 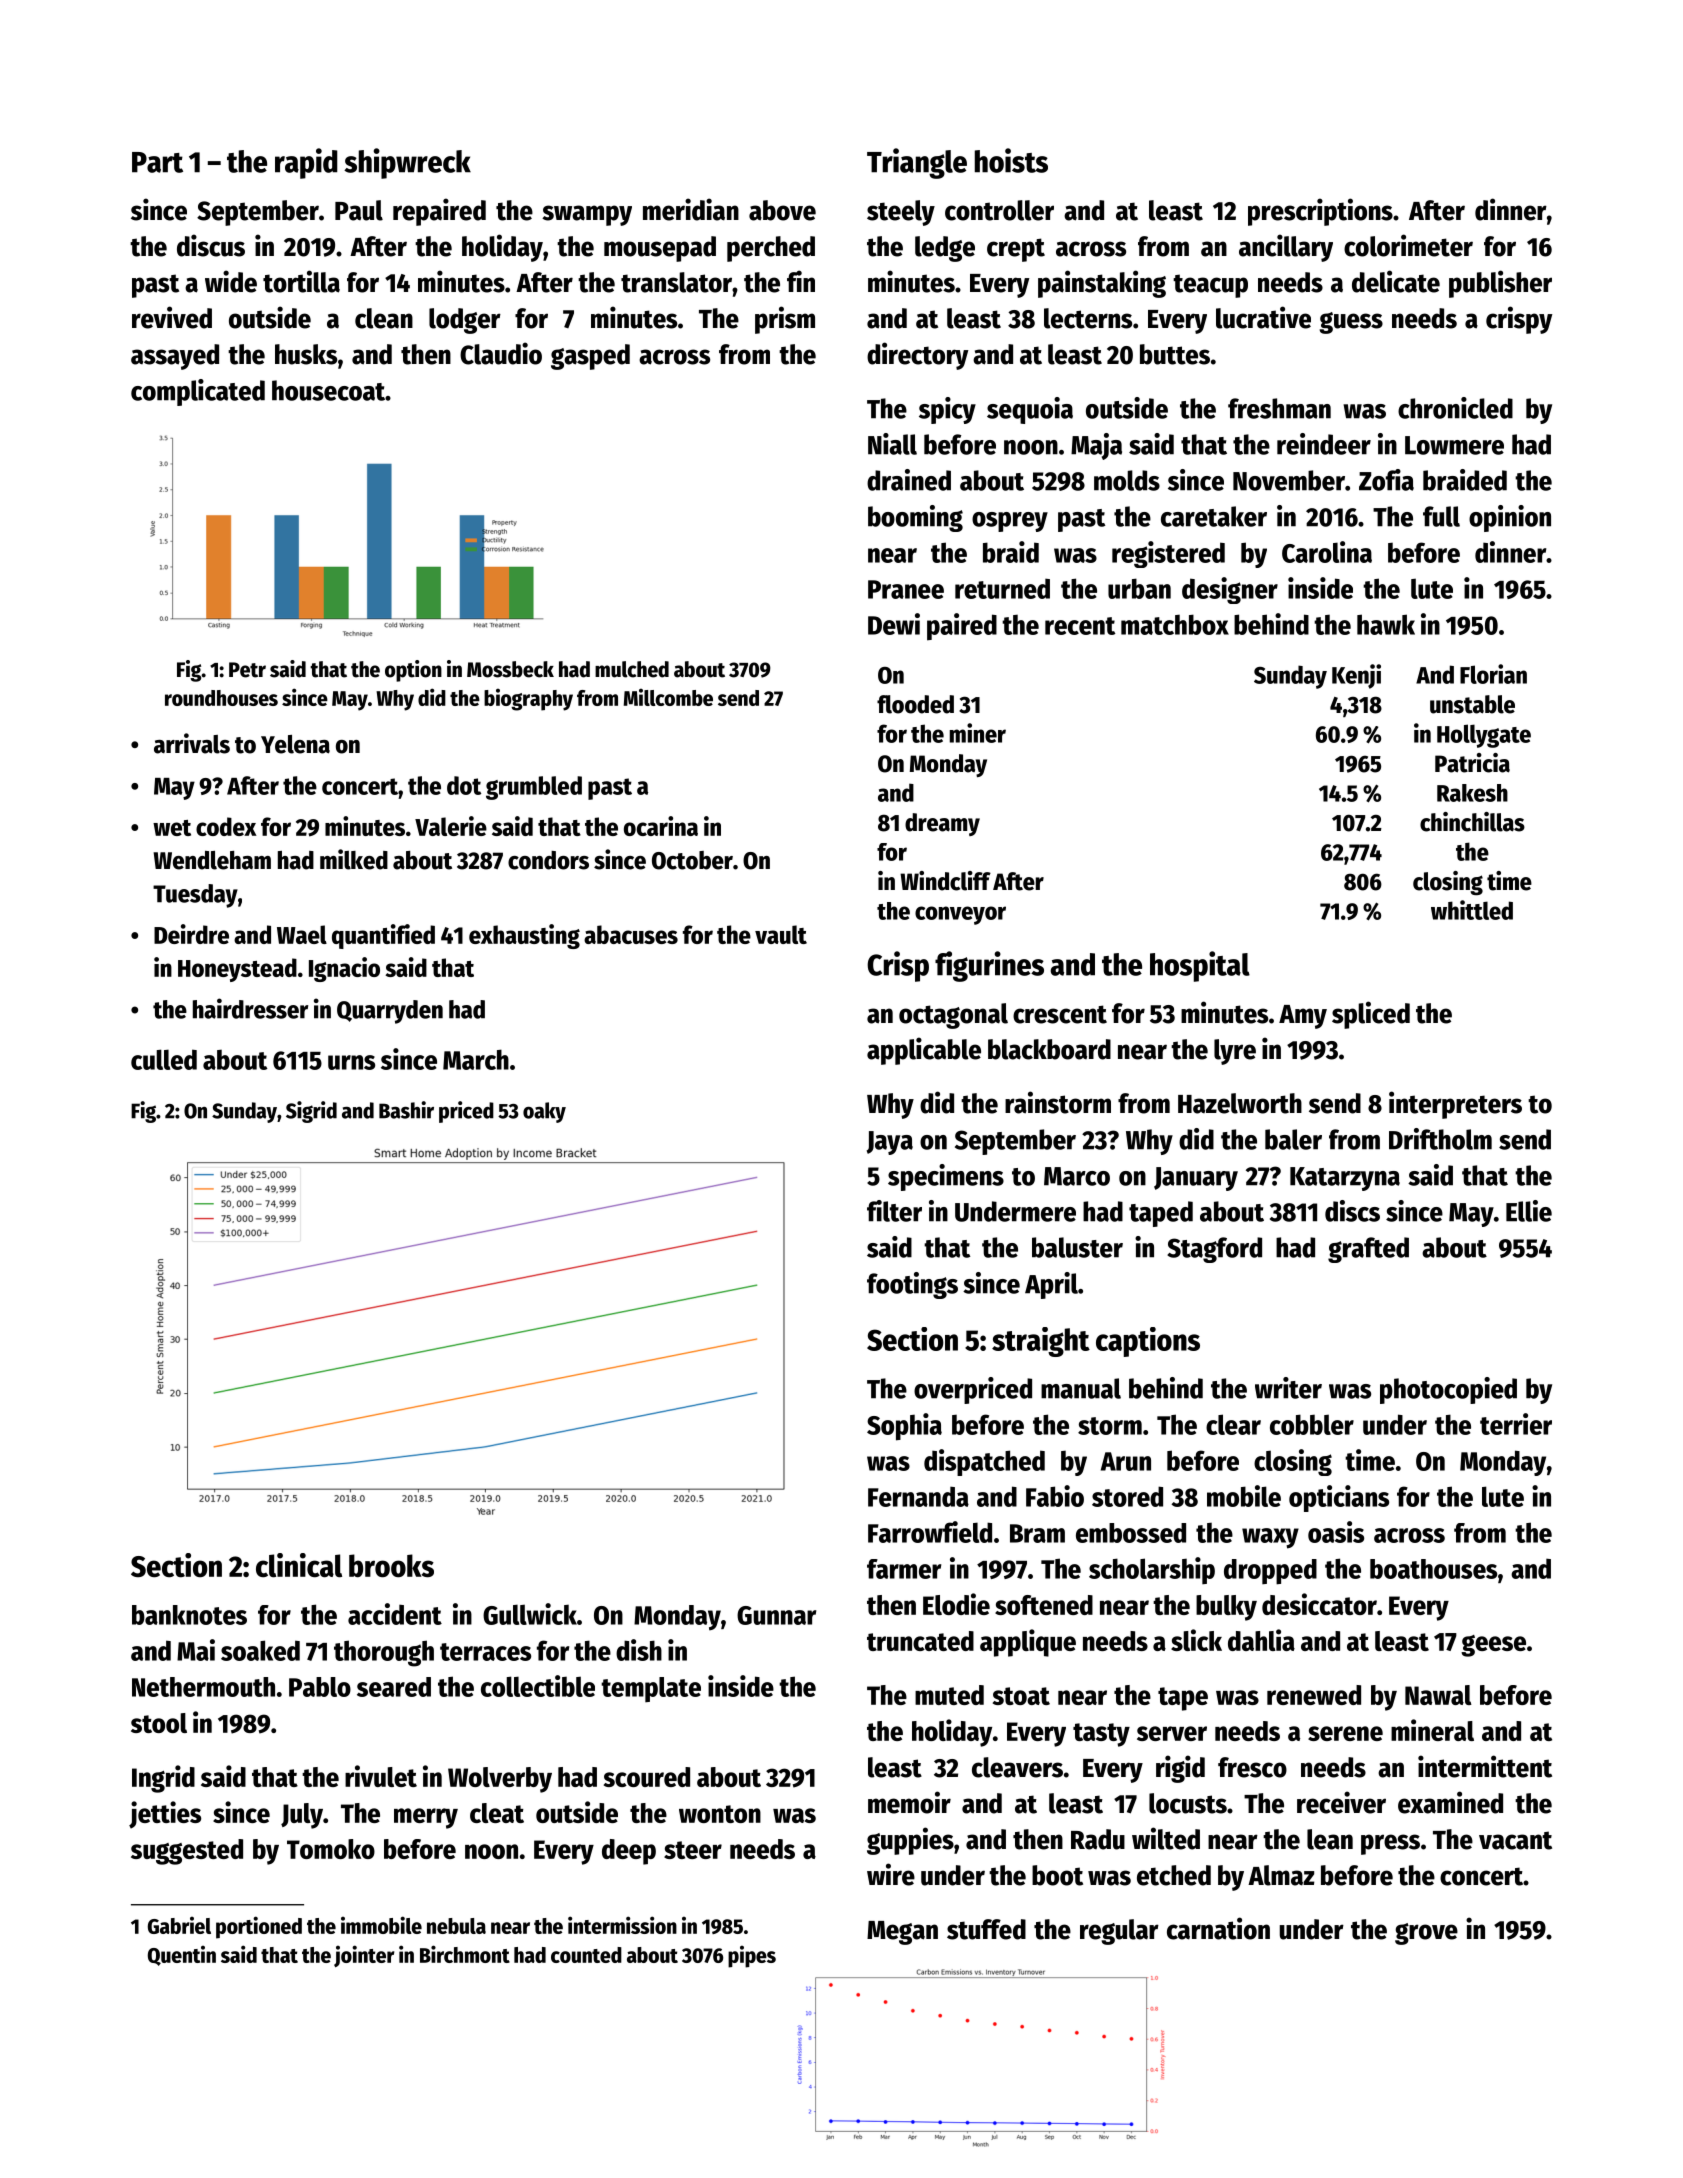 I want to click on Sigrid, so click(x=311, y=1112).
